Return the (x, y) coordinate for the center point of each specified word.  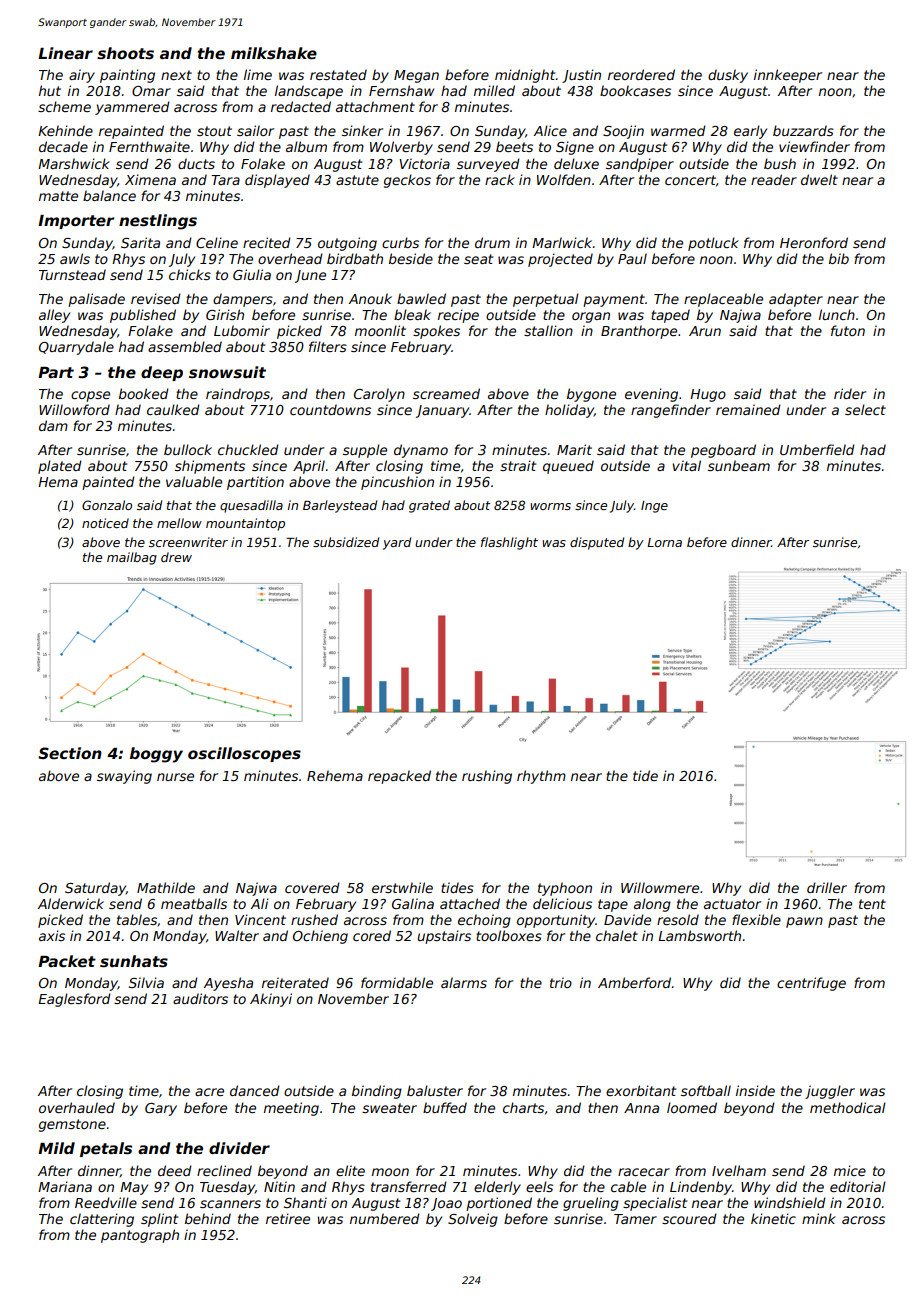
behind (208, 1218)
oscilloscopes (244, 754)
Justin (581, 76)
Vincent (260, 919)
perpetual (546, 300)
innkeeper (788, 76)
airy (82, 76)
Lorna (664, 542)
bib (839, 258)
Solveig (473, 1220)
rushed (314, 919)
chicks (190, 274)
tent (872, 904)
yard (397, 543)
